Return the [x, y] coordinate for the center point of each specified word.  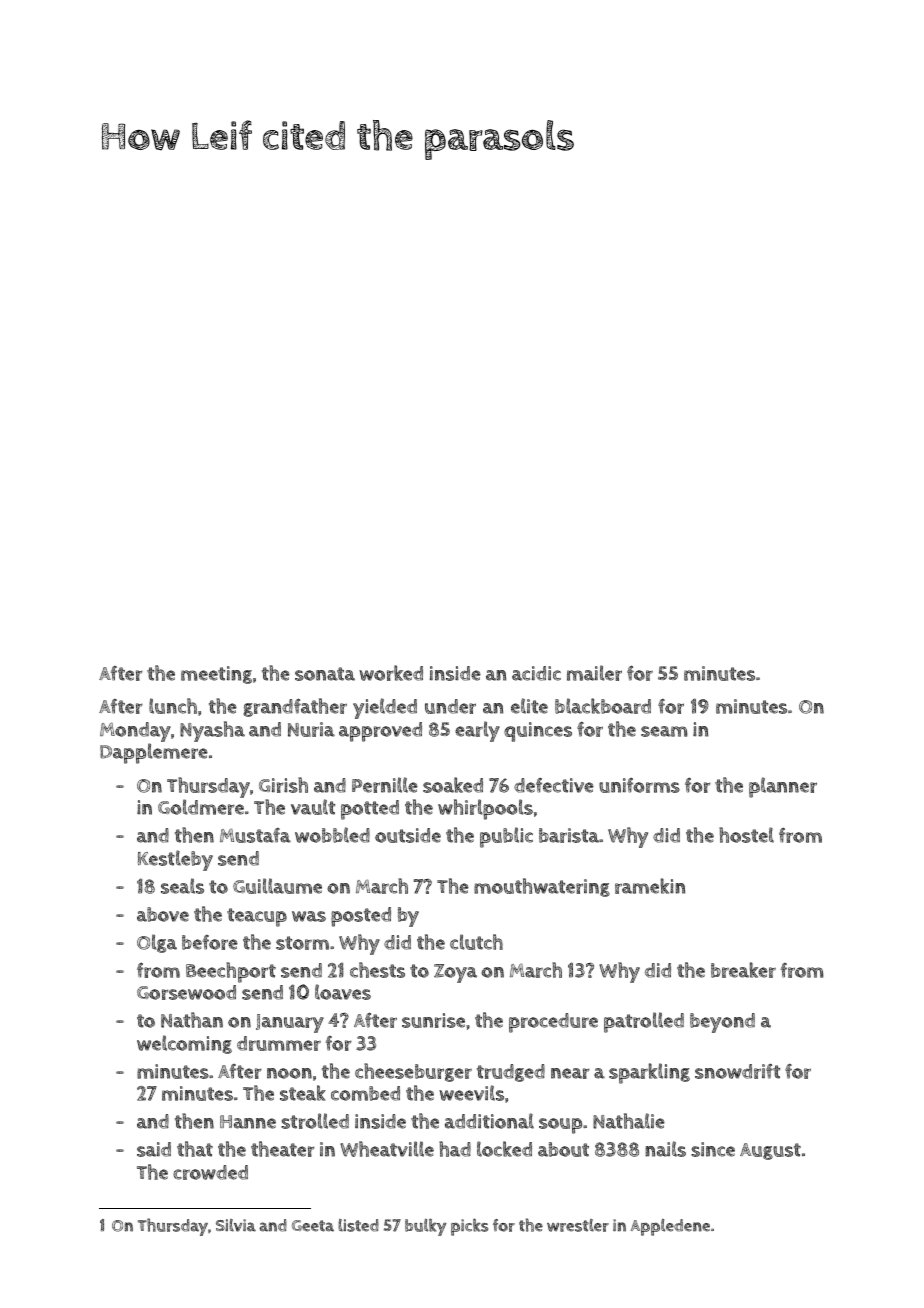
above [163, 914]
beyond [722, 1023]
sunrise [433, 1020]
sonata [325, 674]
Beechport [231, 972]
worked [391, 673]
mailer [594, 673]
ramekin [650, 886]
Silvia [236, 1225]
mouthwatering [542, 887]
